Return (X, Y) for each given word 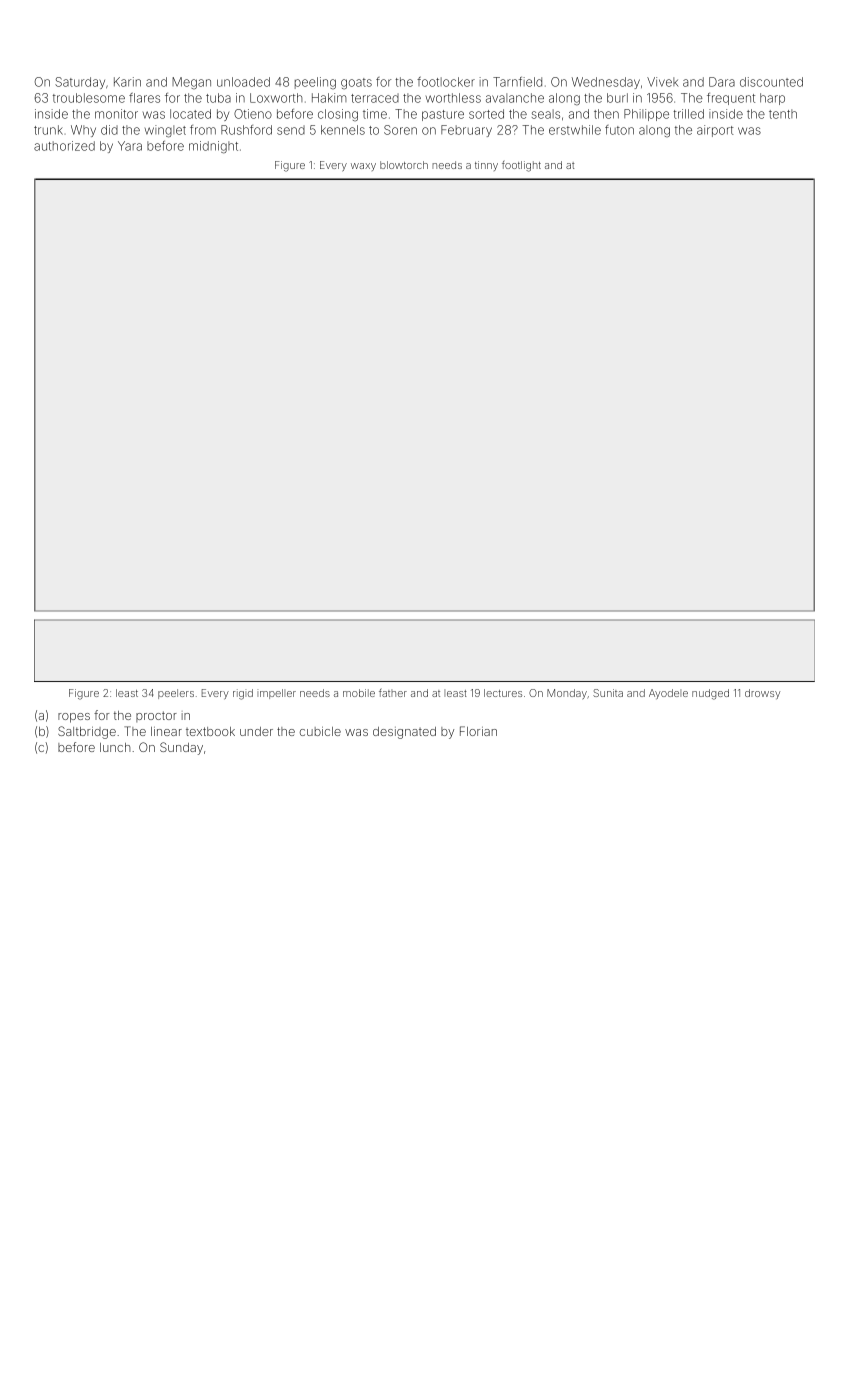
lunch (115, 747)
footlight (521, 166)
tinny (486, 166)
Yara (130, 146)
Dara (722, 82)
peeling (315, 83)
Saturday (80, 83)
